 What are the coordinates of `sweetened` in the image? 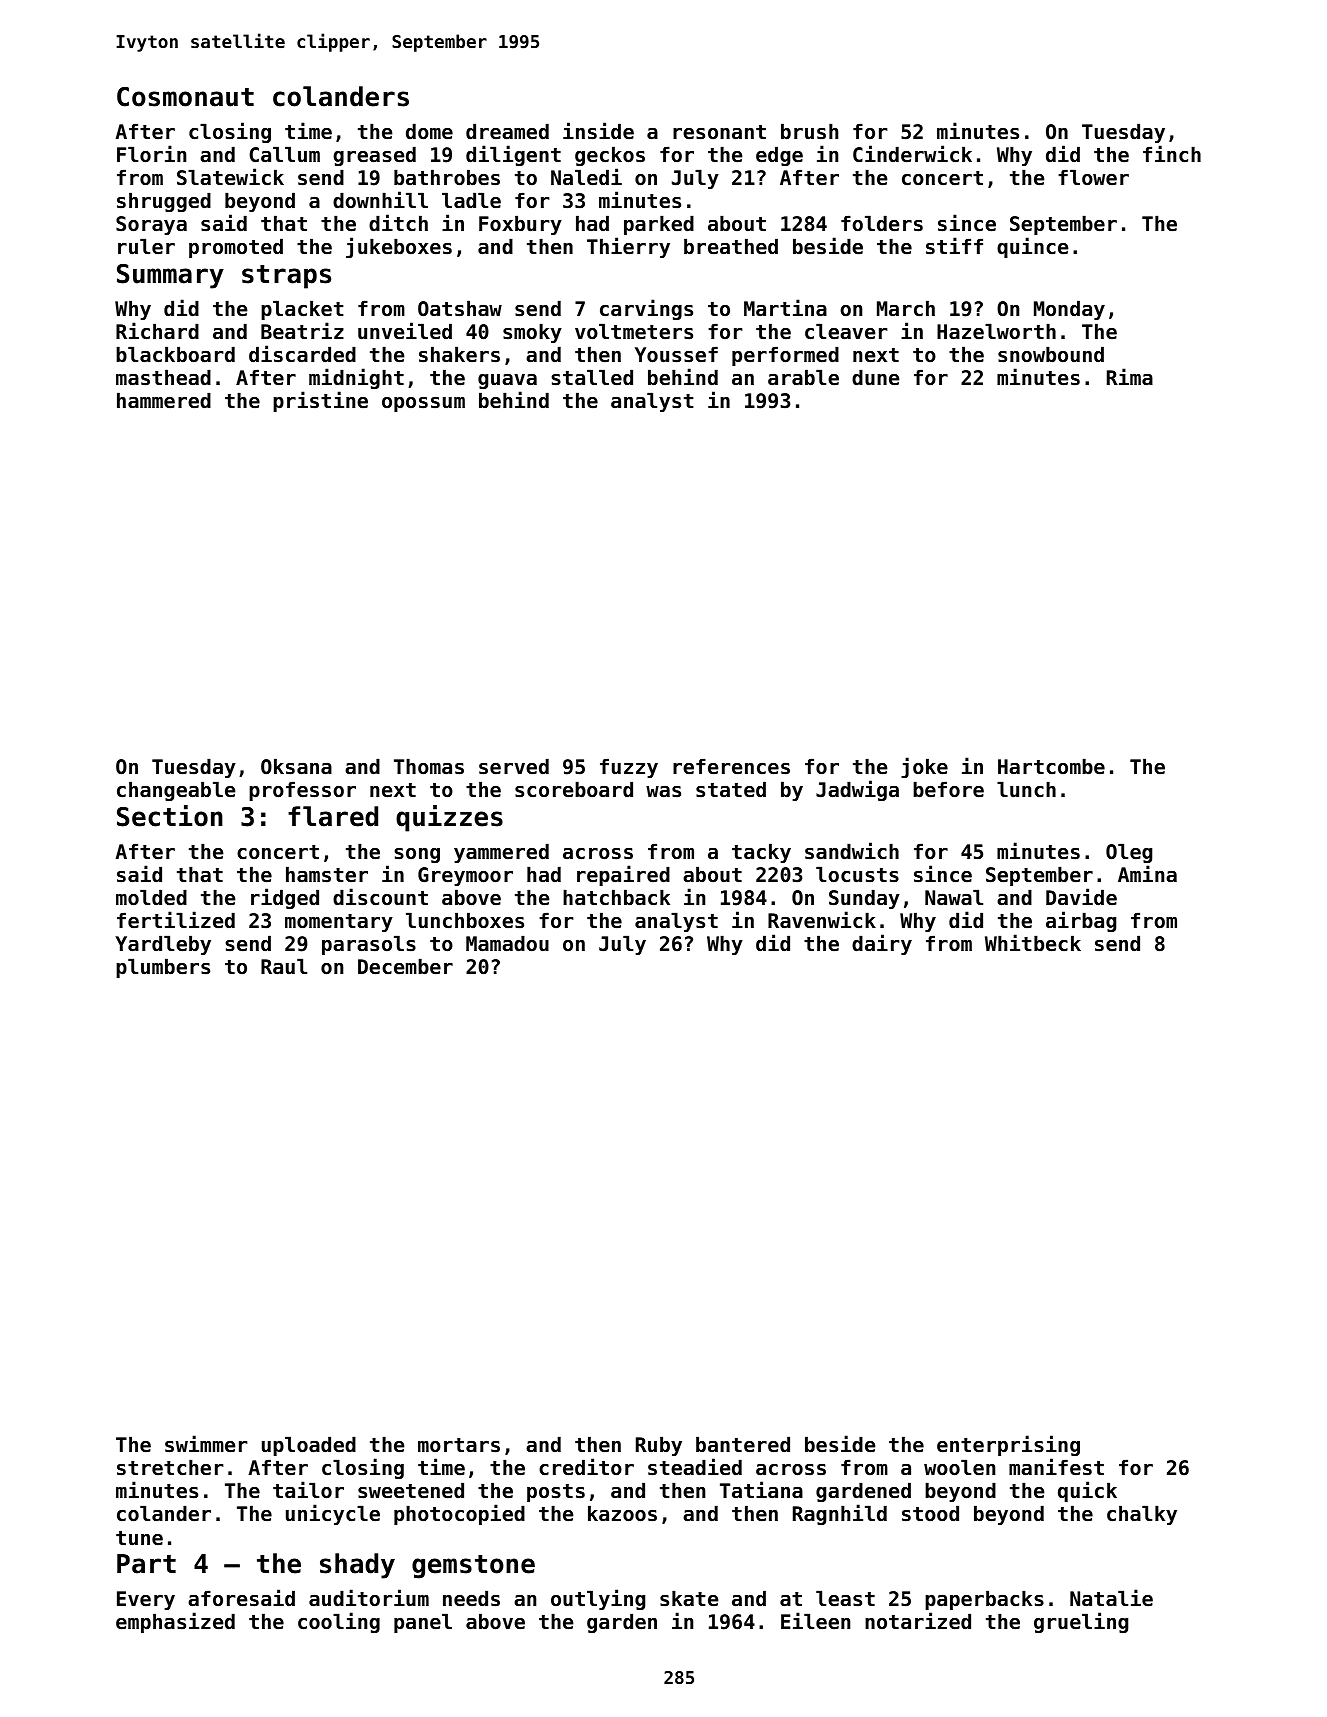 It's located at (411, 1490).
